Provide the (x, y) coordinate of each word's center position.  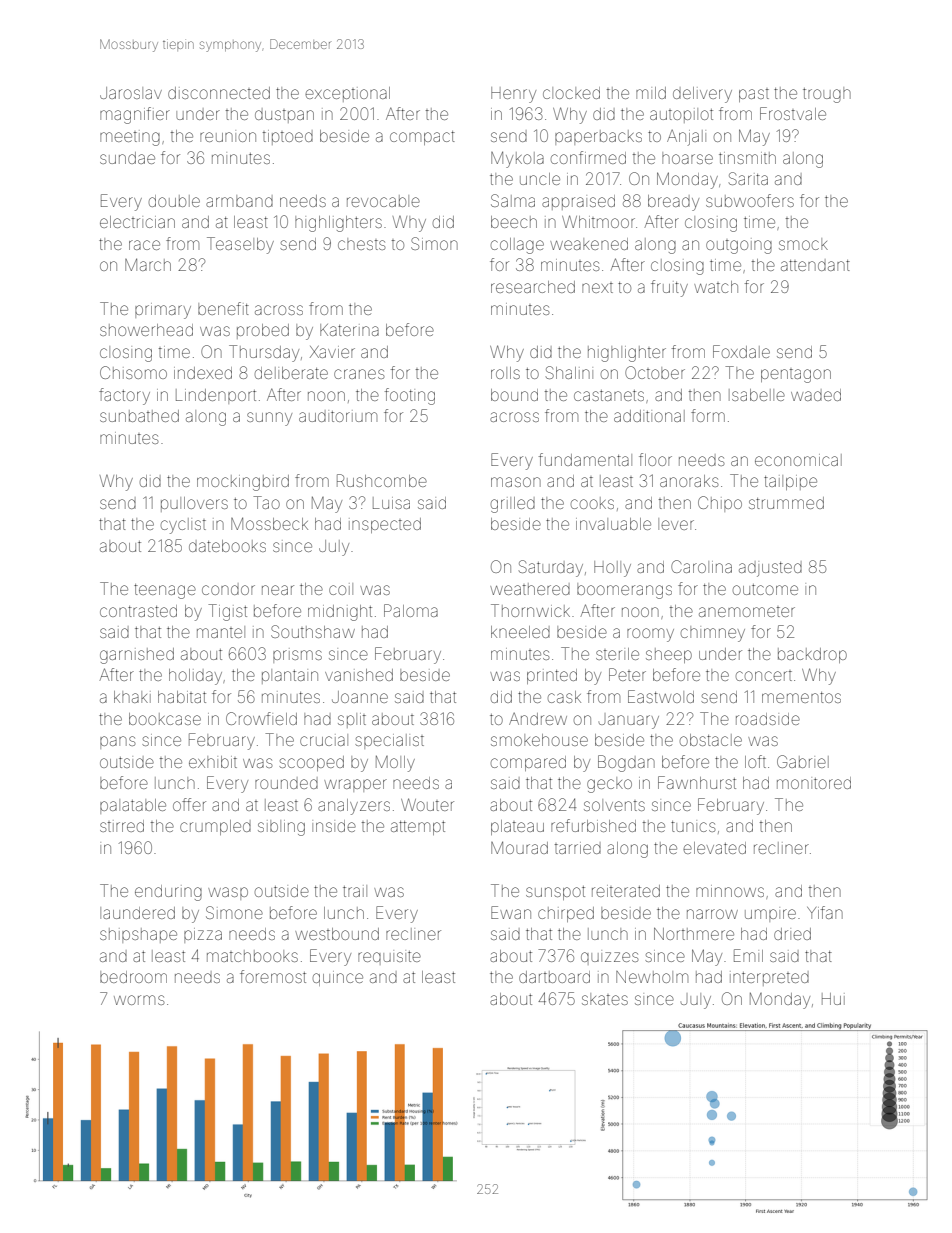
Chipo (720, 504)
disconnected (219, 93)
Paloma (411, 610)
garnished (137, 656)
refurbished (593, 825)
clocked (571, 93)
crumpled (215, 827)
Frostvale (793, 113)
